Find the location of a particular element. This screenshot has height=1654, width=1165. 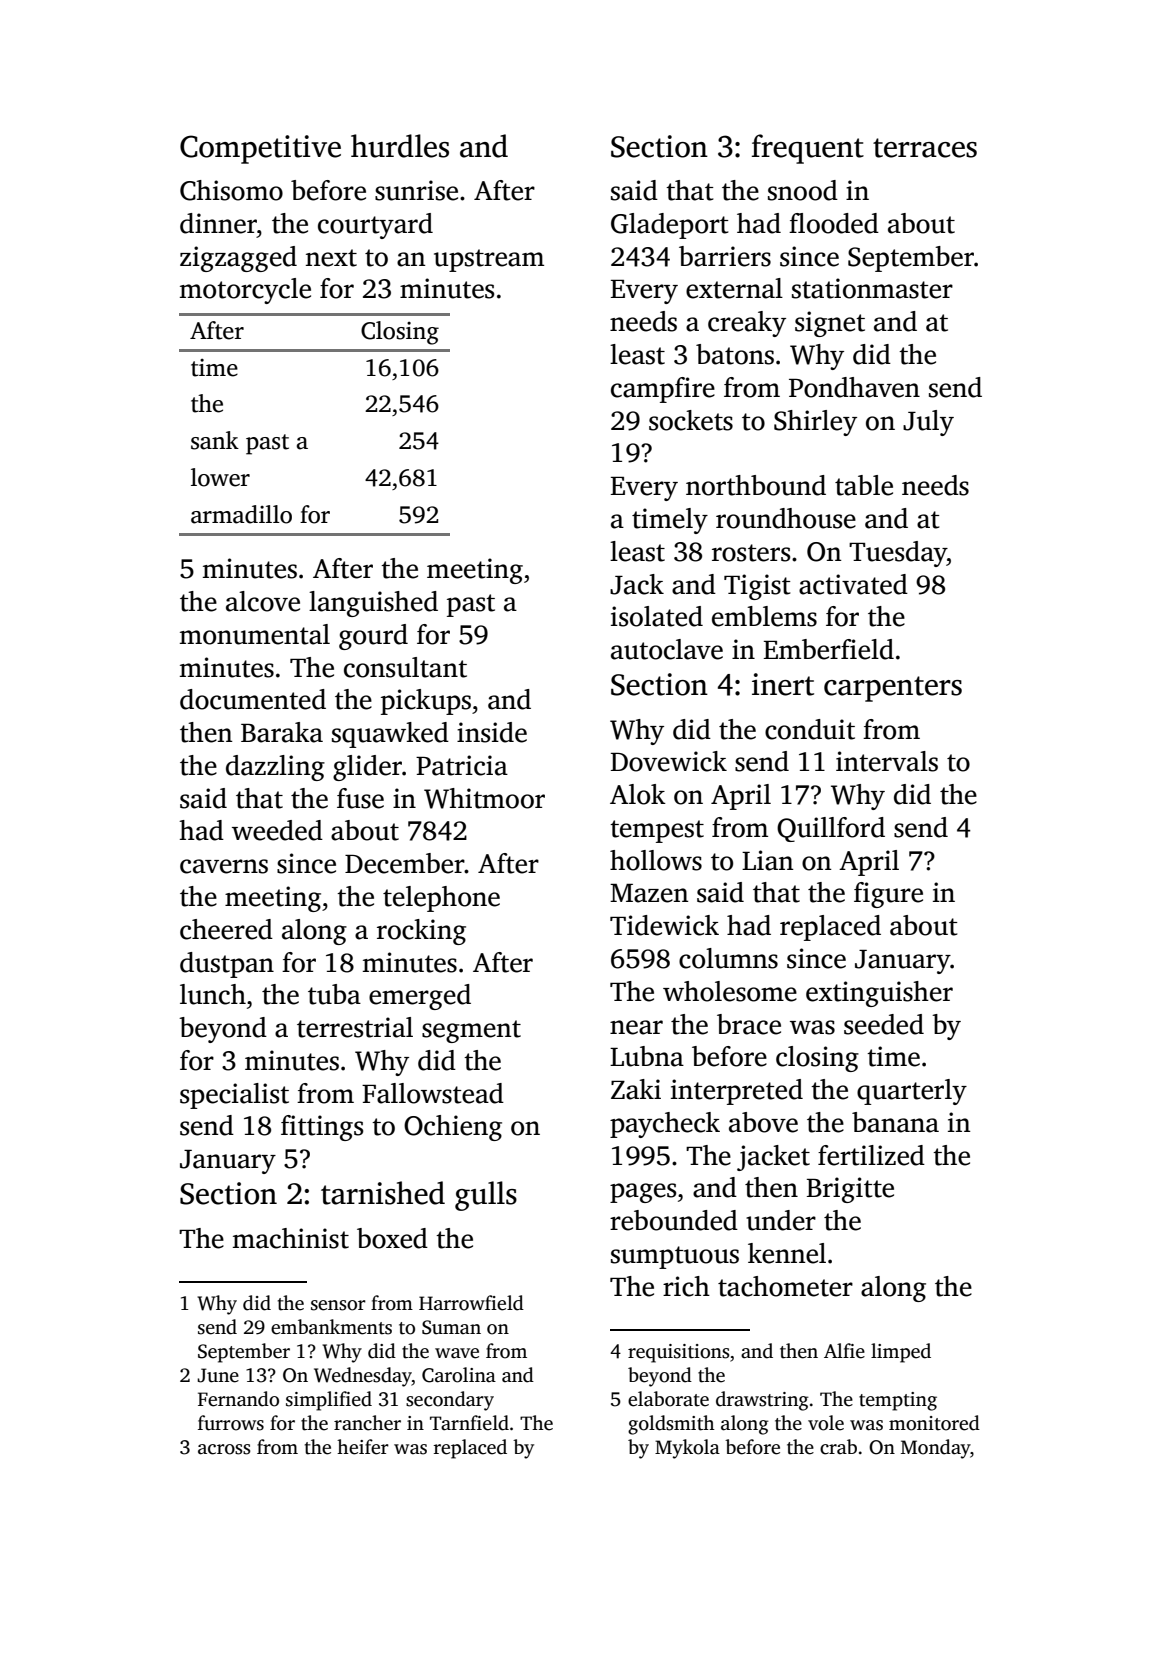

table is located at coordinates (864, 485).
